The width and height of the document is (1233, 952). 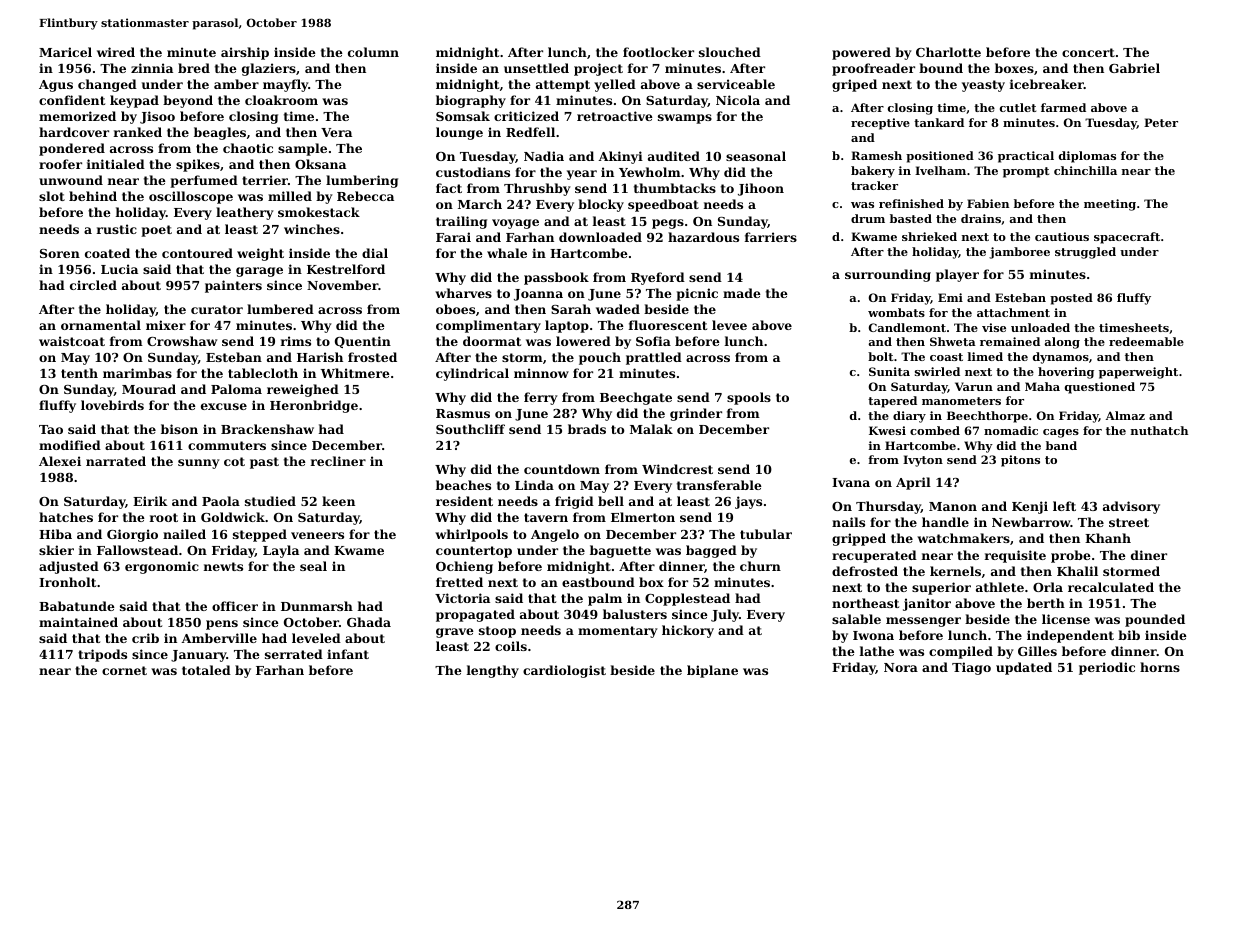 I want to click on pouch, so click(x=600, y=358).
